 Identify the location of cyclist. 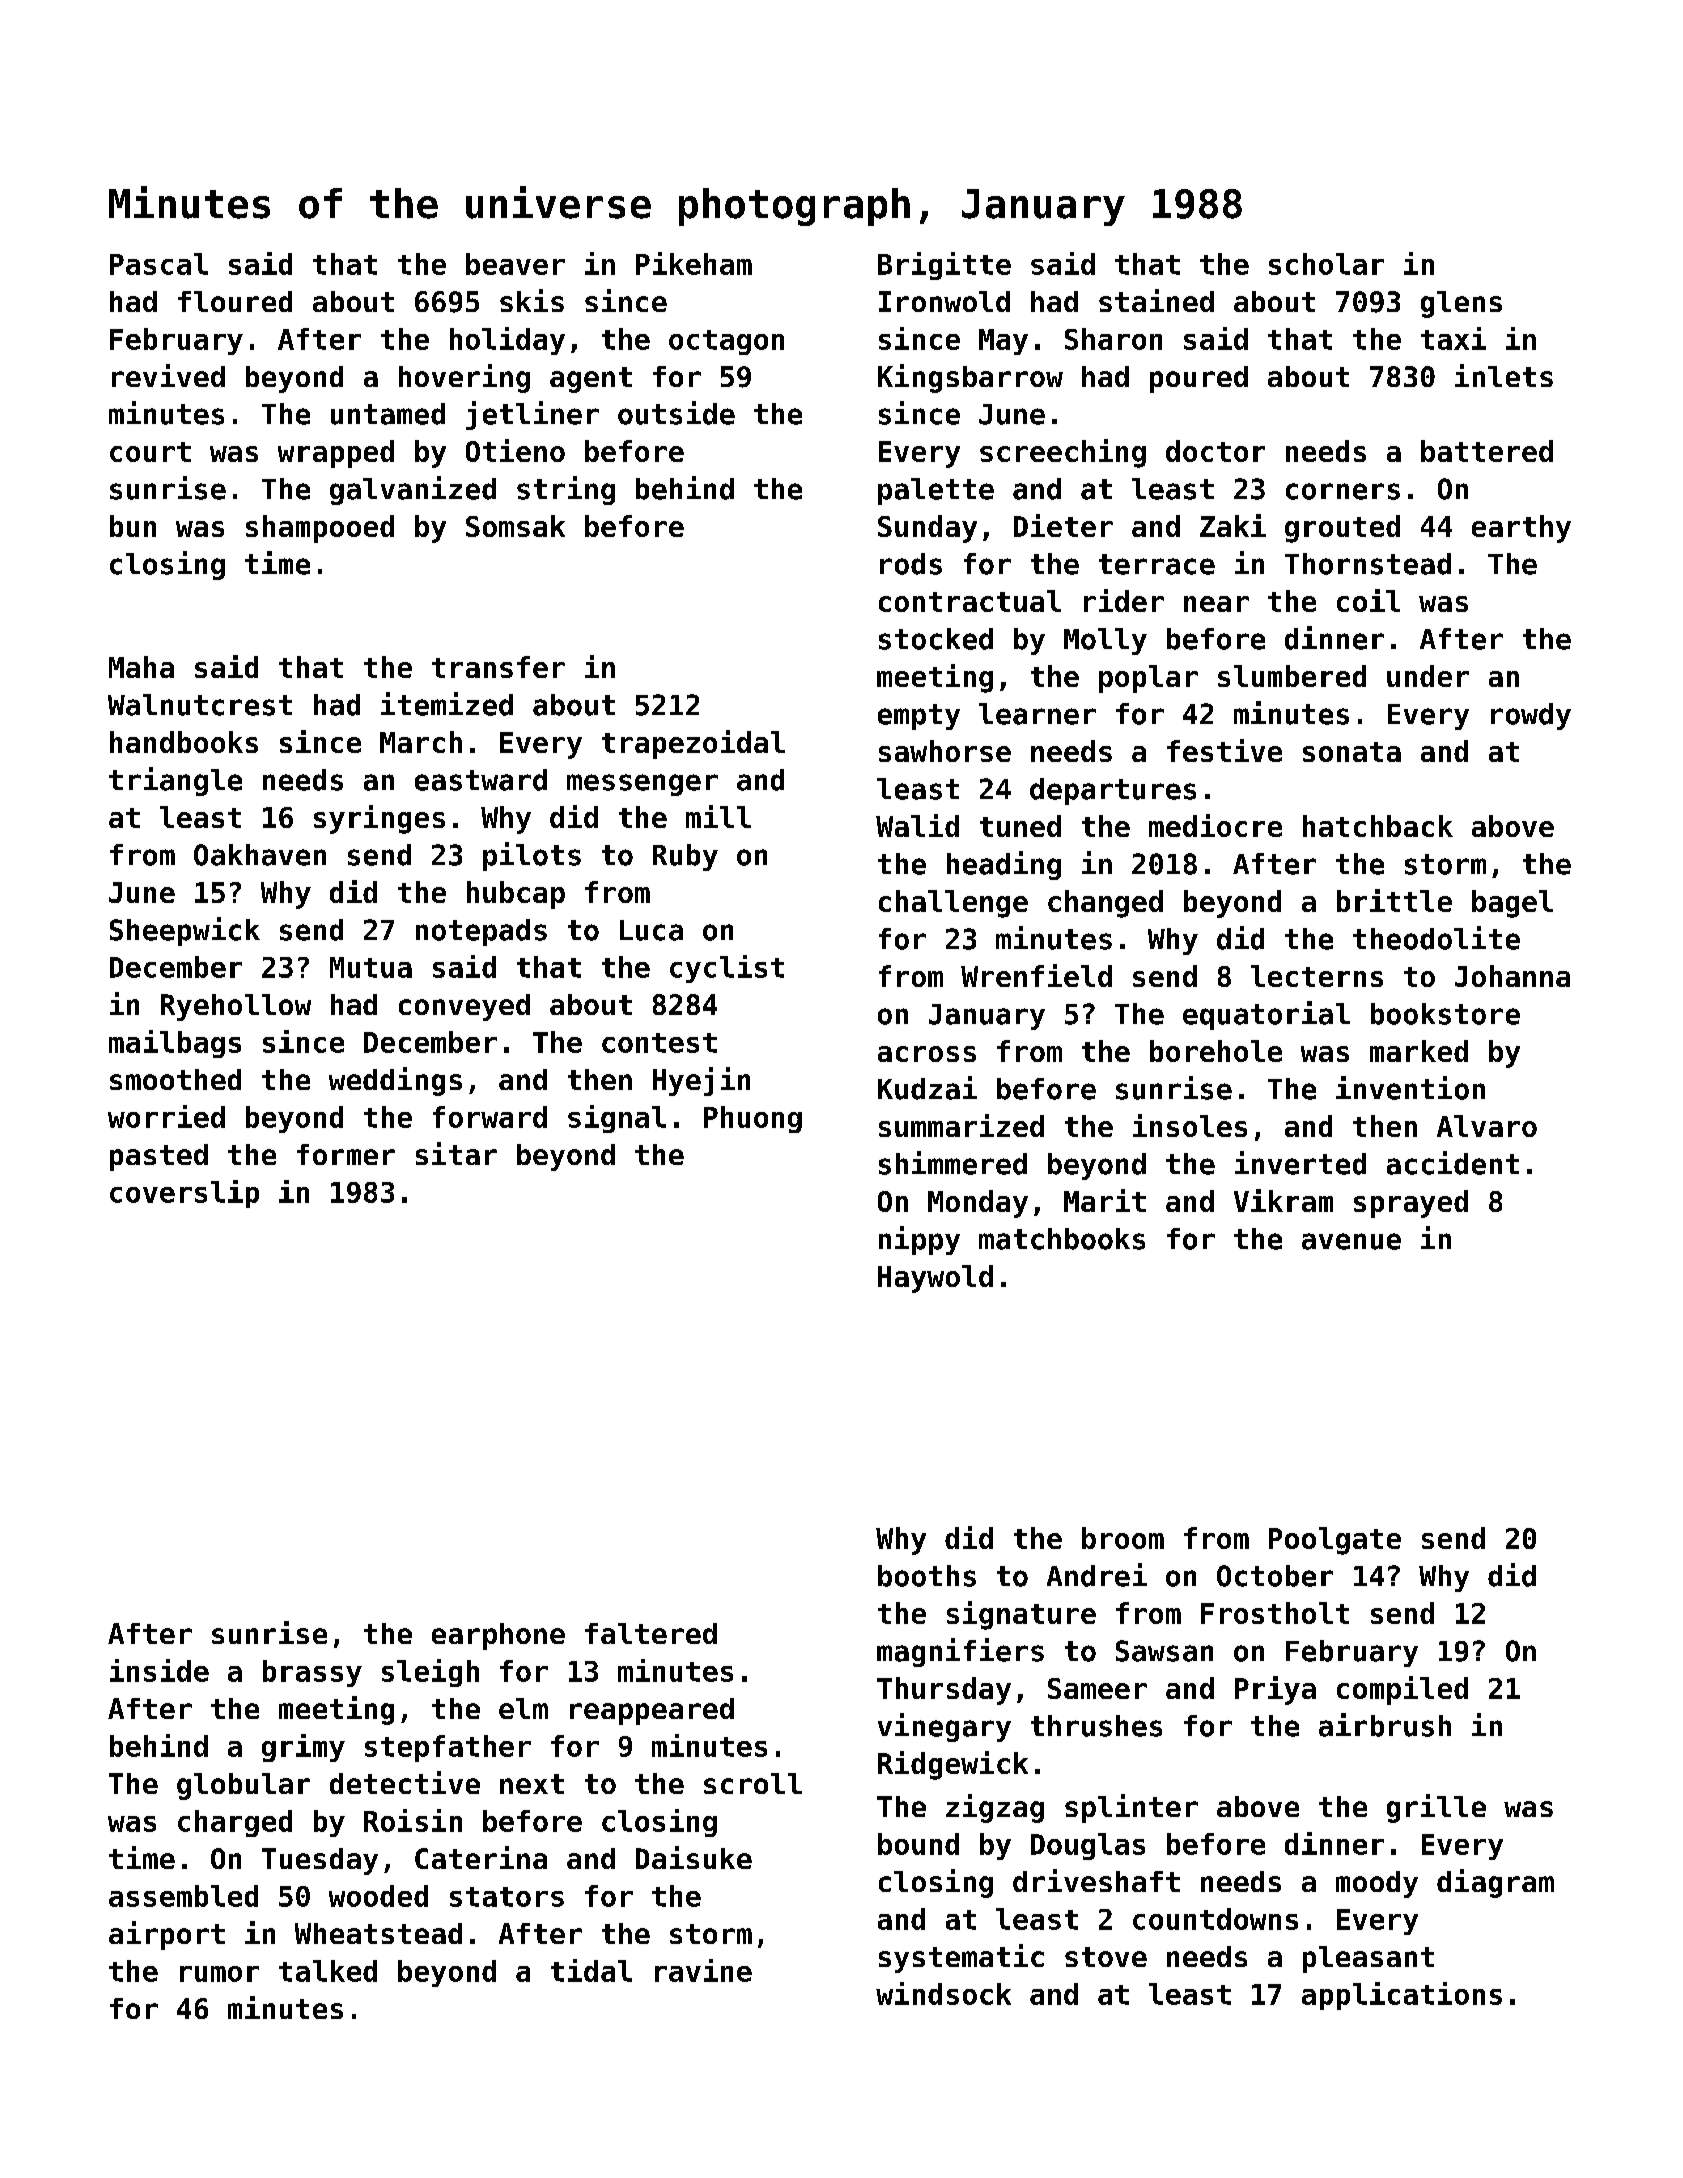
(727, 969).
